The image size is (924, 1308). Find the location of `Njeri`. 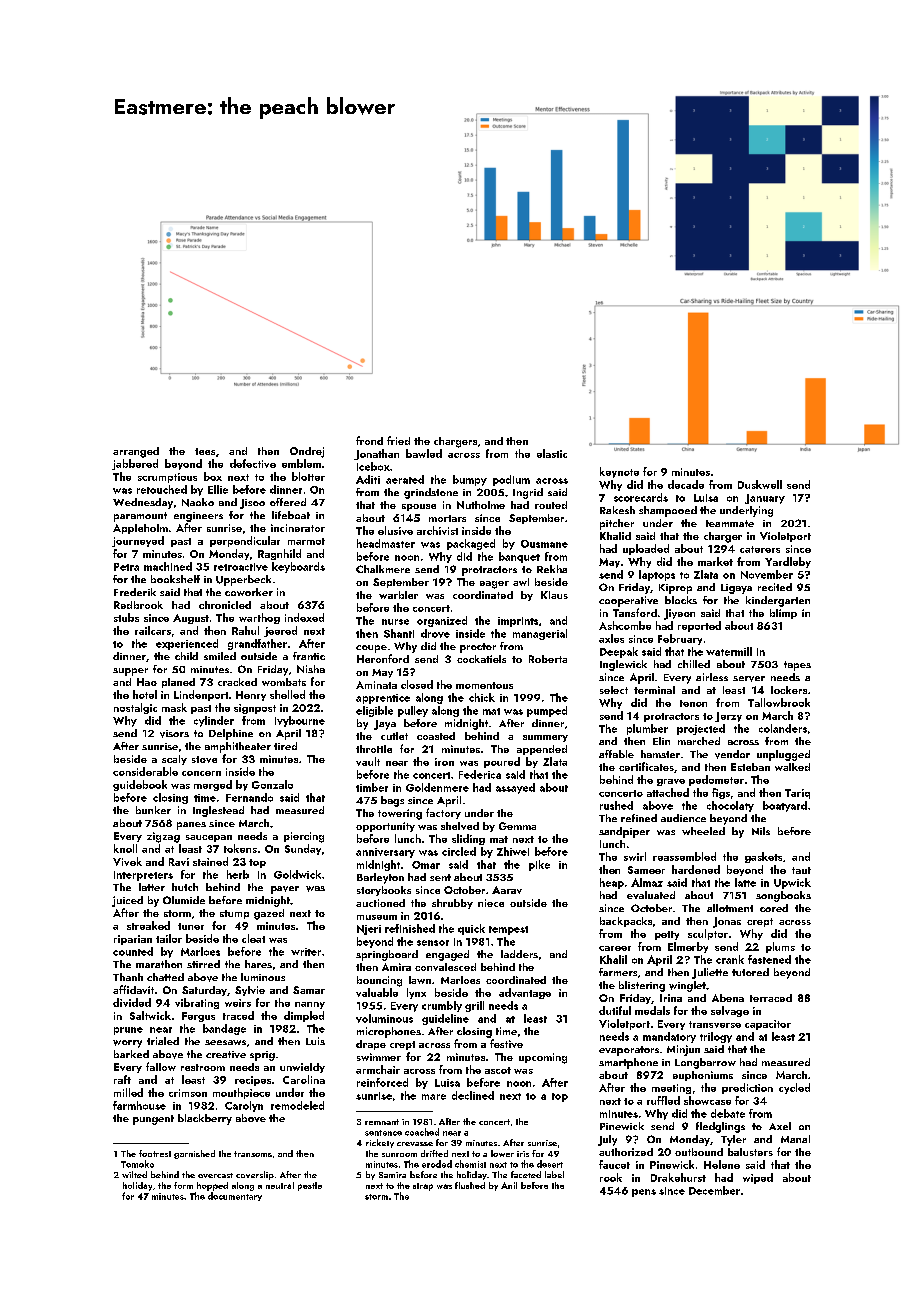

Njeri is located at coordinates (369, 930).
